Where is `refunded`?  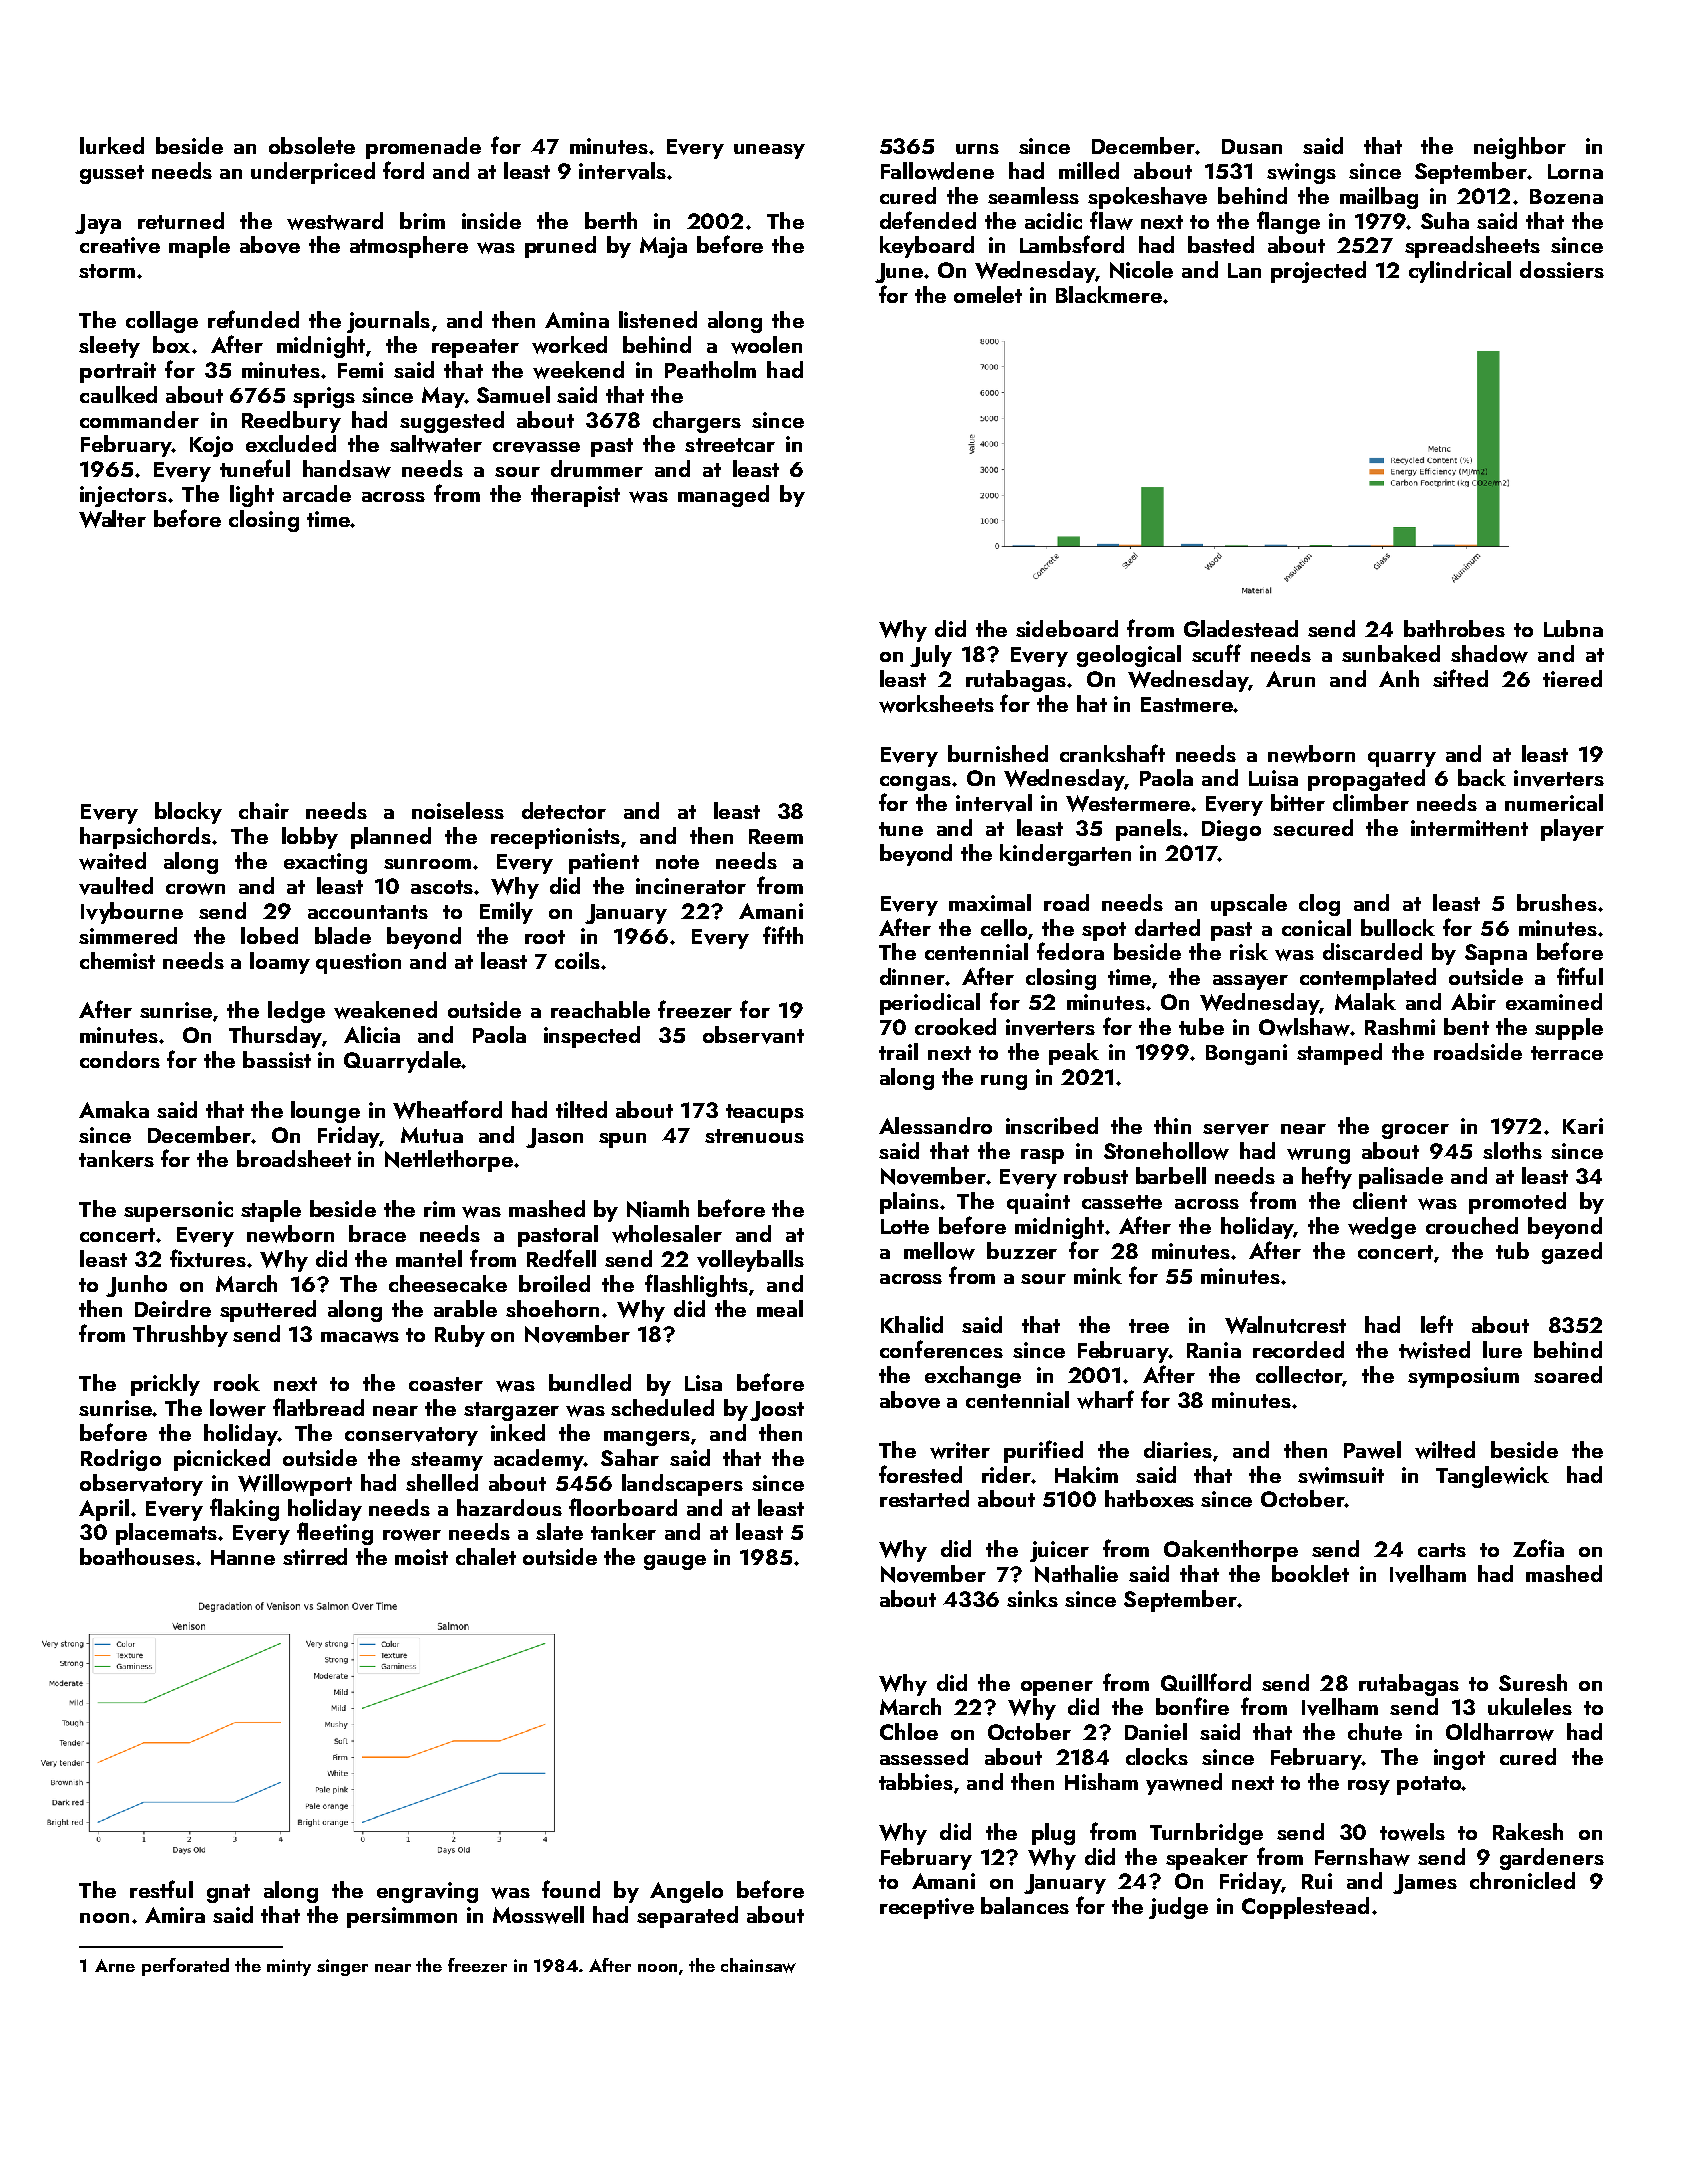 refunded is located at coordinates (253, 319).
